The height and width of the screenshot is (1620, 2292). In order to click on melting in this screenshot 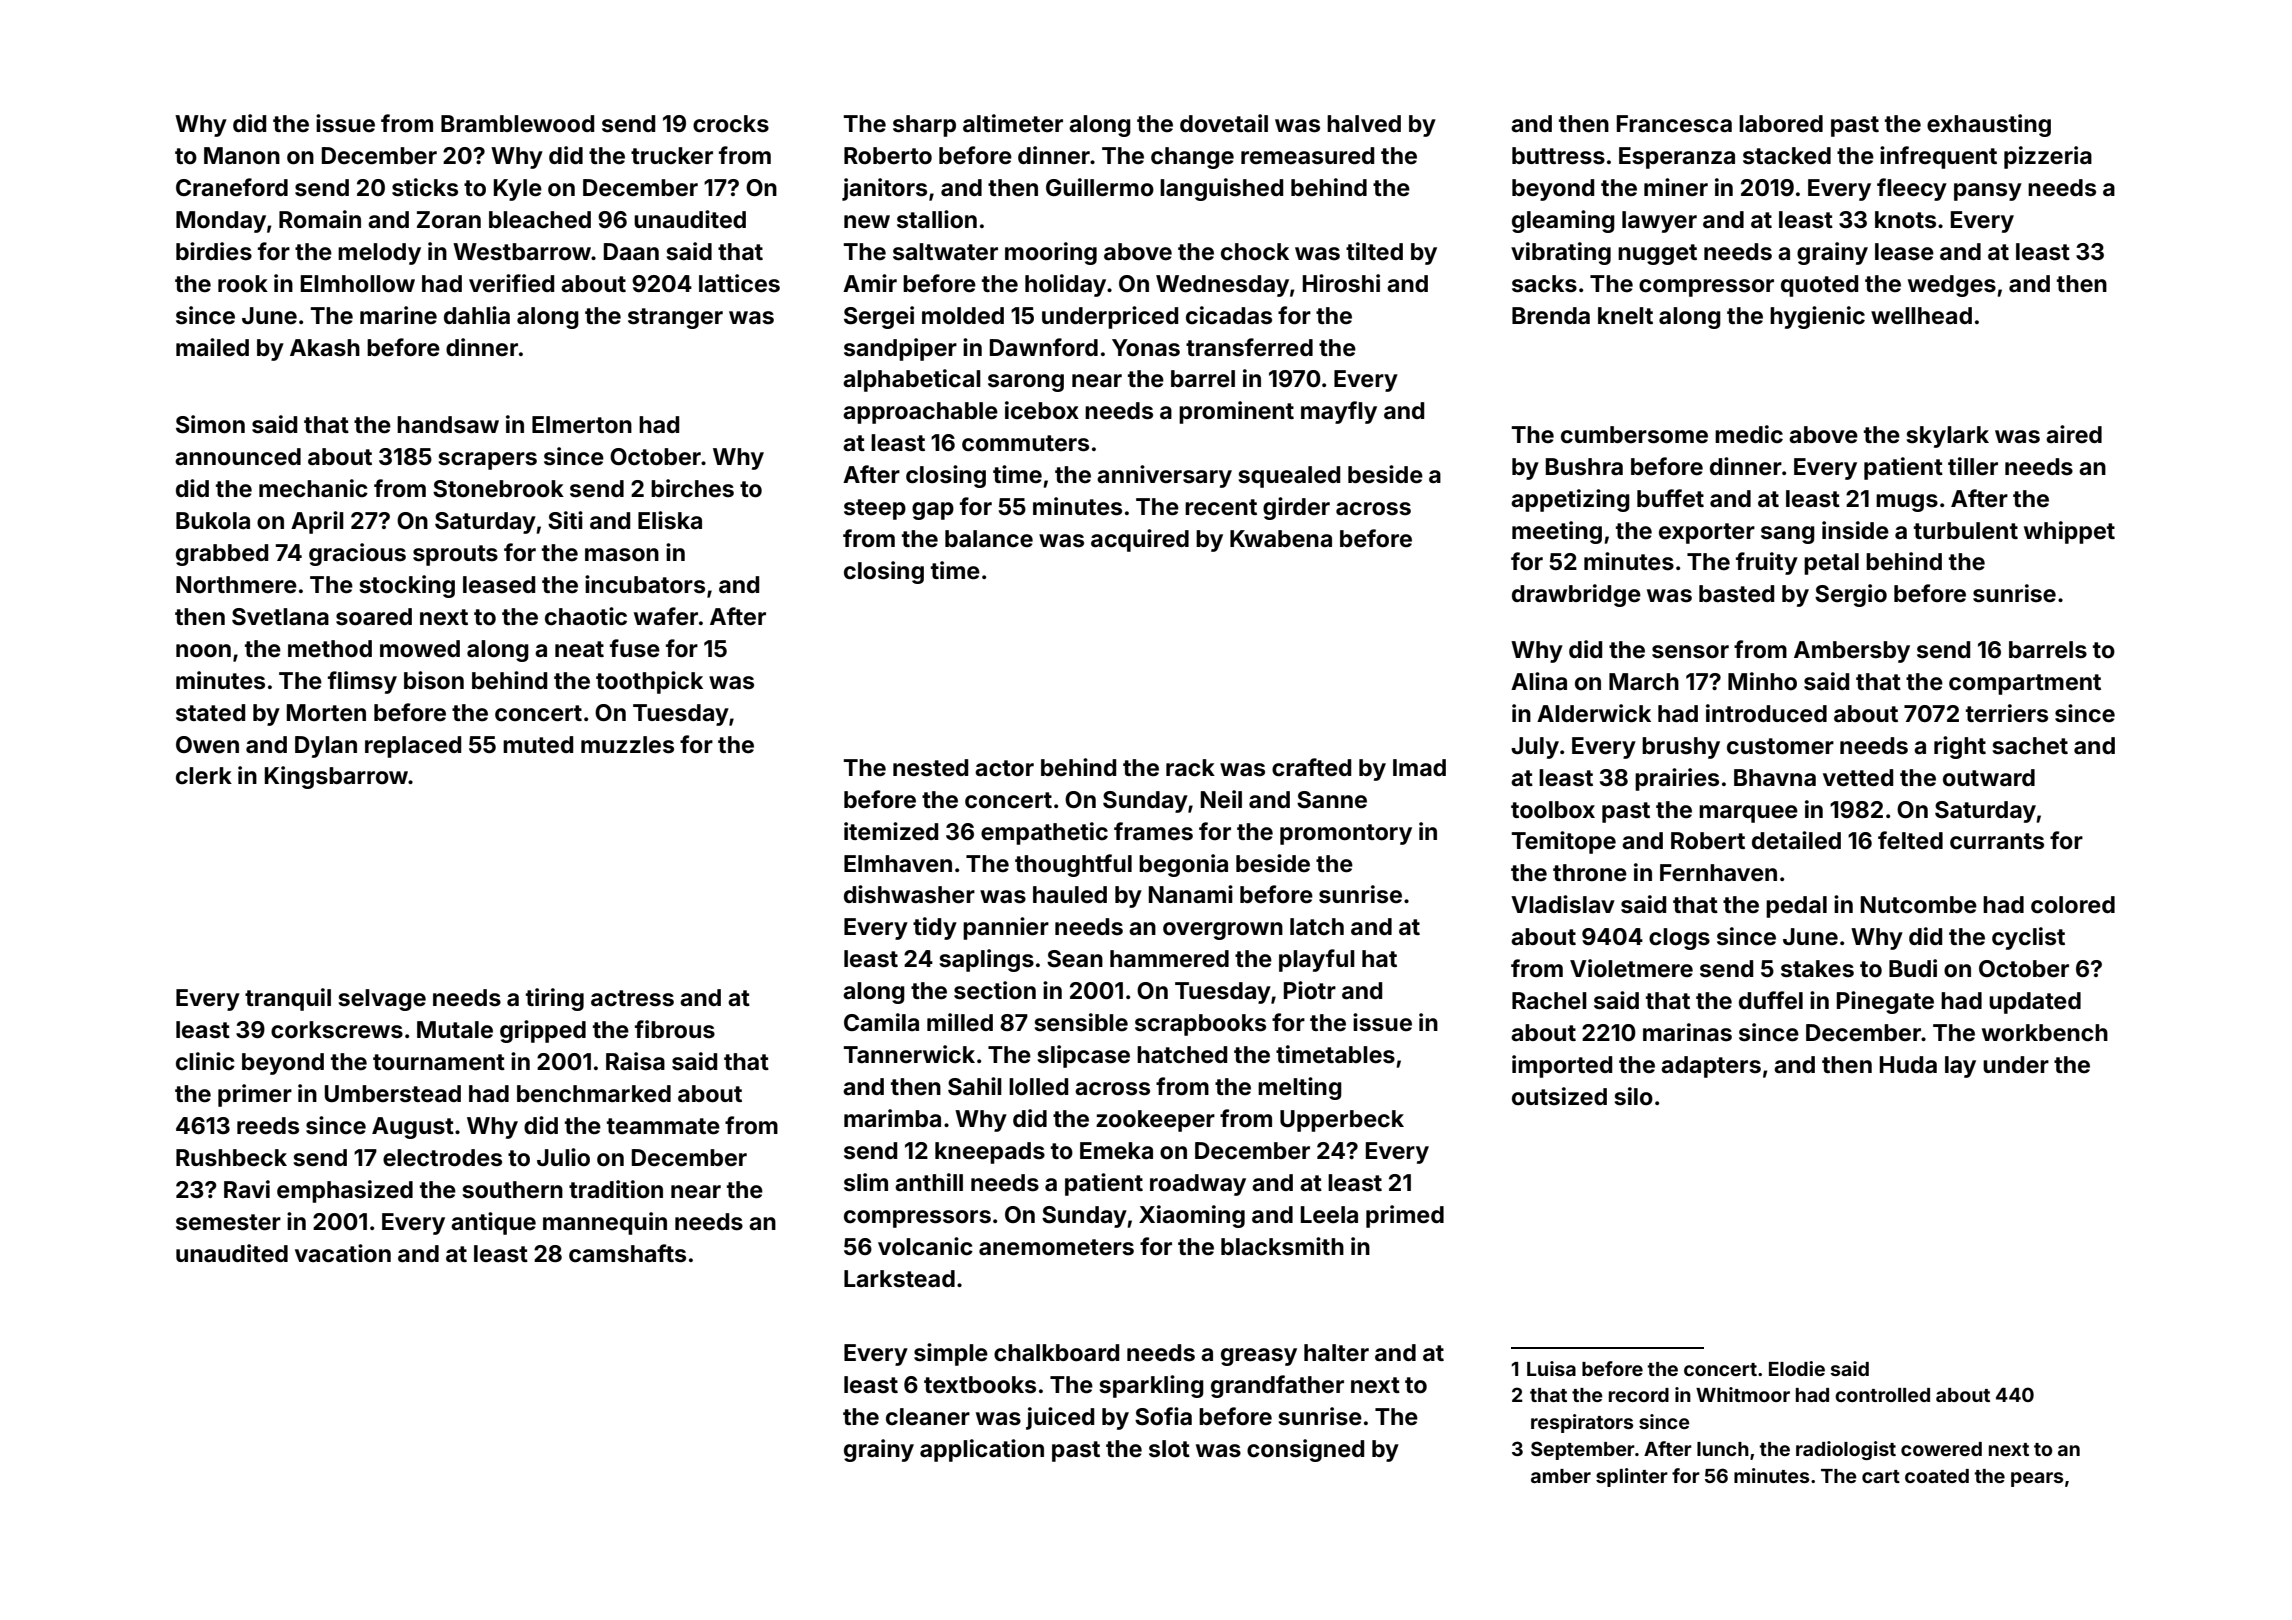, I will do `click(1300, 1088)`.
